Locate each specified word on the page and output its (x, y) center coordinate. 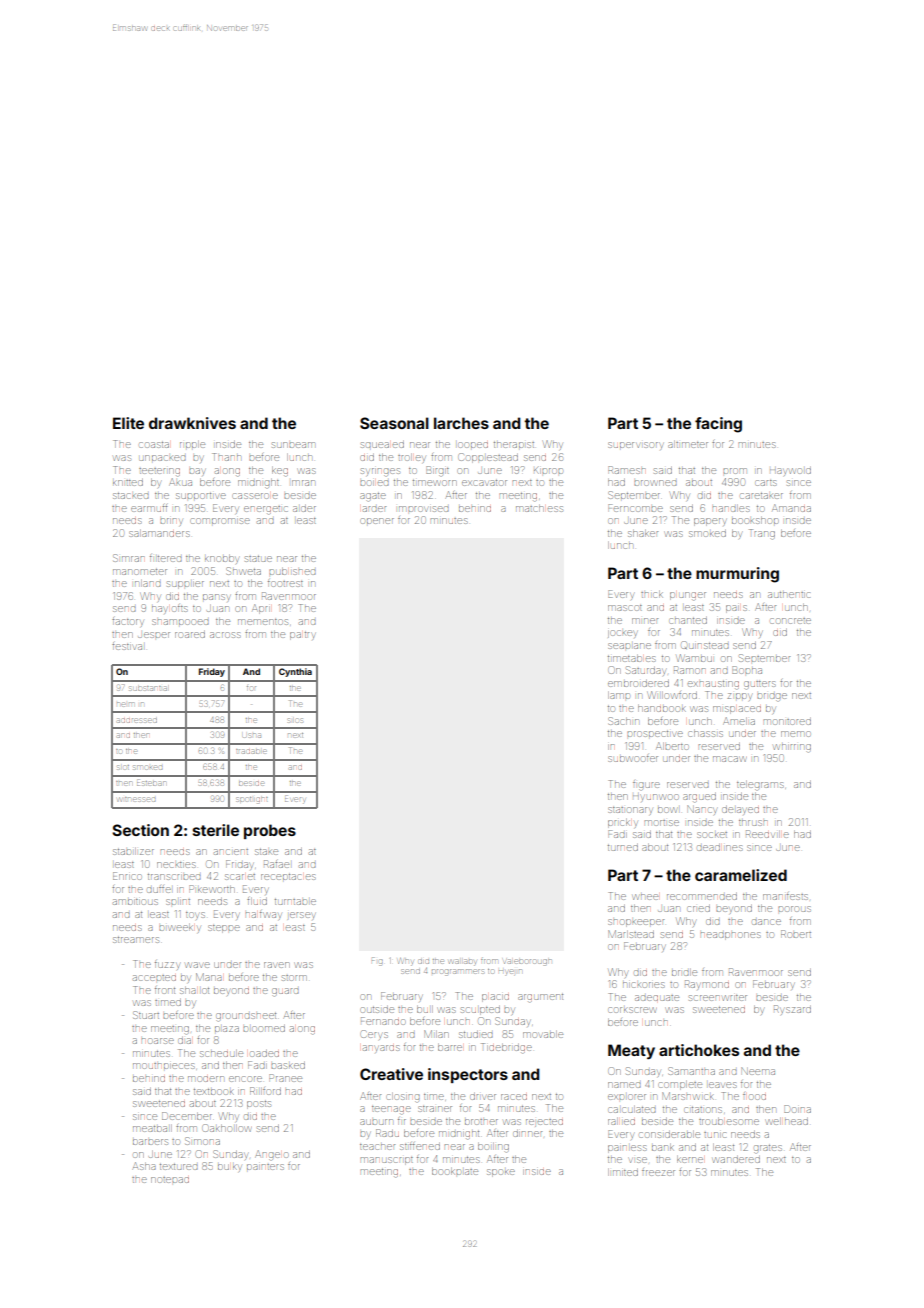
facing (718, 425)
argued (699, 798)
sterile (216, 830)
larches (461, 423)
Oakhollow (226, 1128)
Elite (128, 423)
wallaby (462, 962)
